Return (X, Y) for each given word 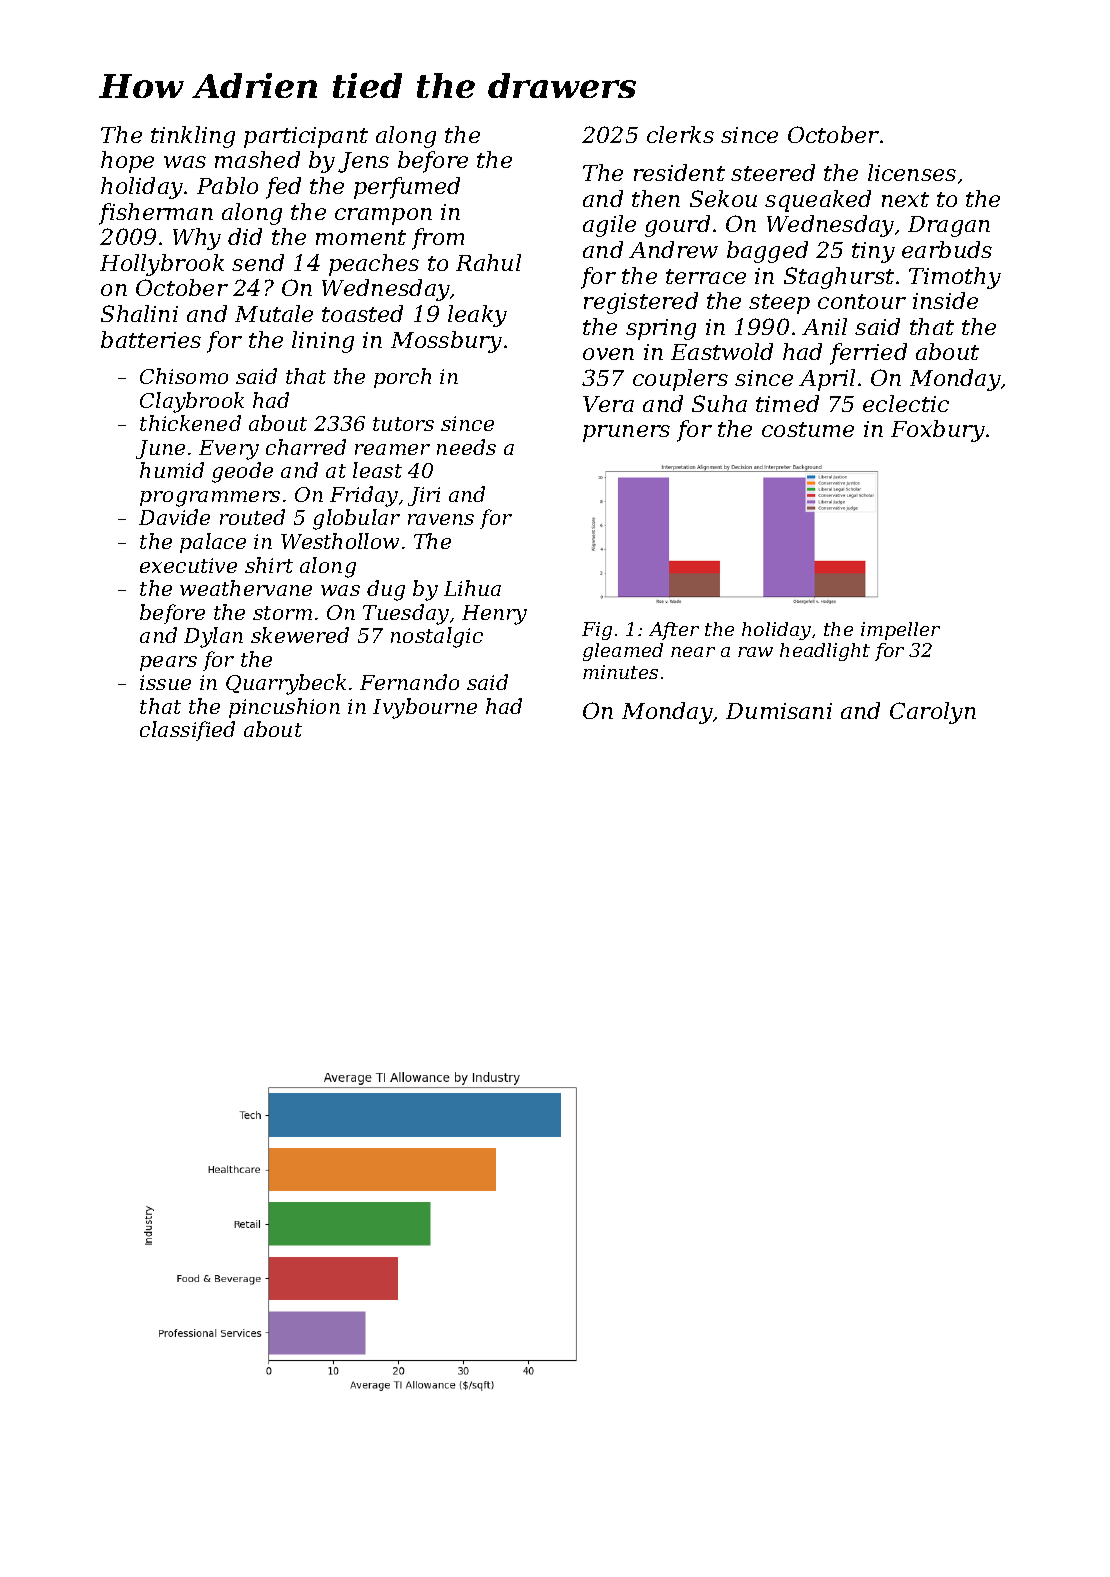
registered (641, 303)
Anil (824, 326)
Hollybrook (162, 265)
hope (127, 162)
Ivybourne (425, 708)
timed (787, 403)
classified (187, 731)
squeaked (818, 201)
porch (402, 378)
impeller (900, 631)
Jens (363, 162)
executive (188, 565)
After (674, 631)
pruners (626, 433)
